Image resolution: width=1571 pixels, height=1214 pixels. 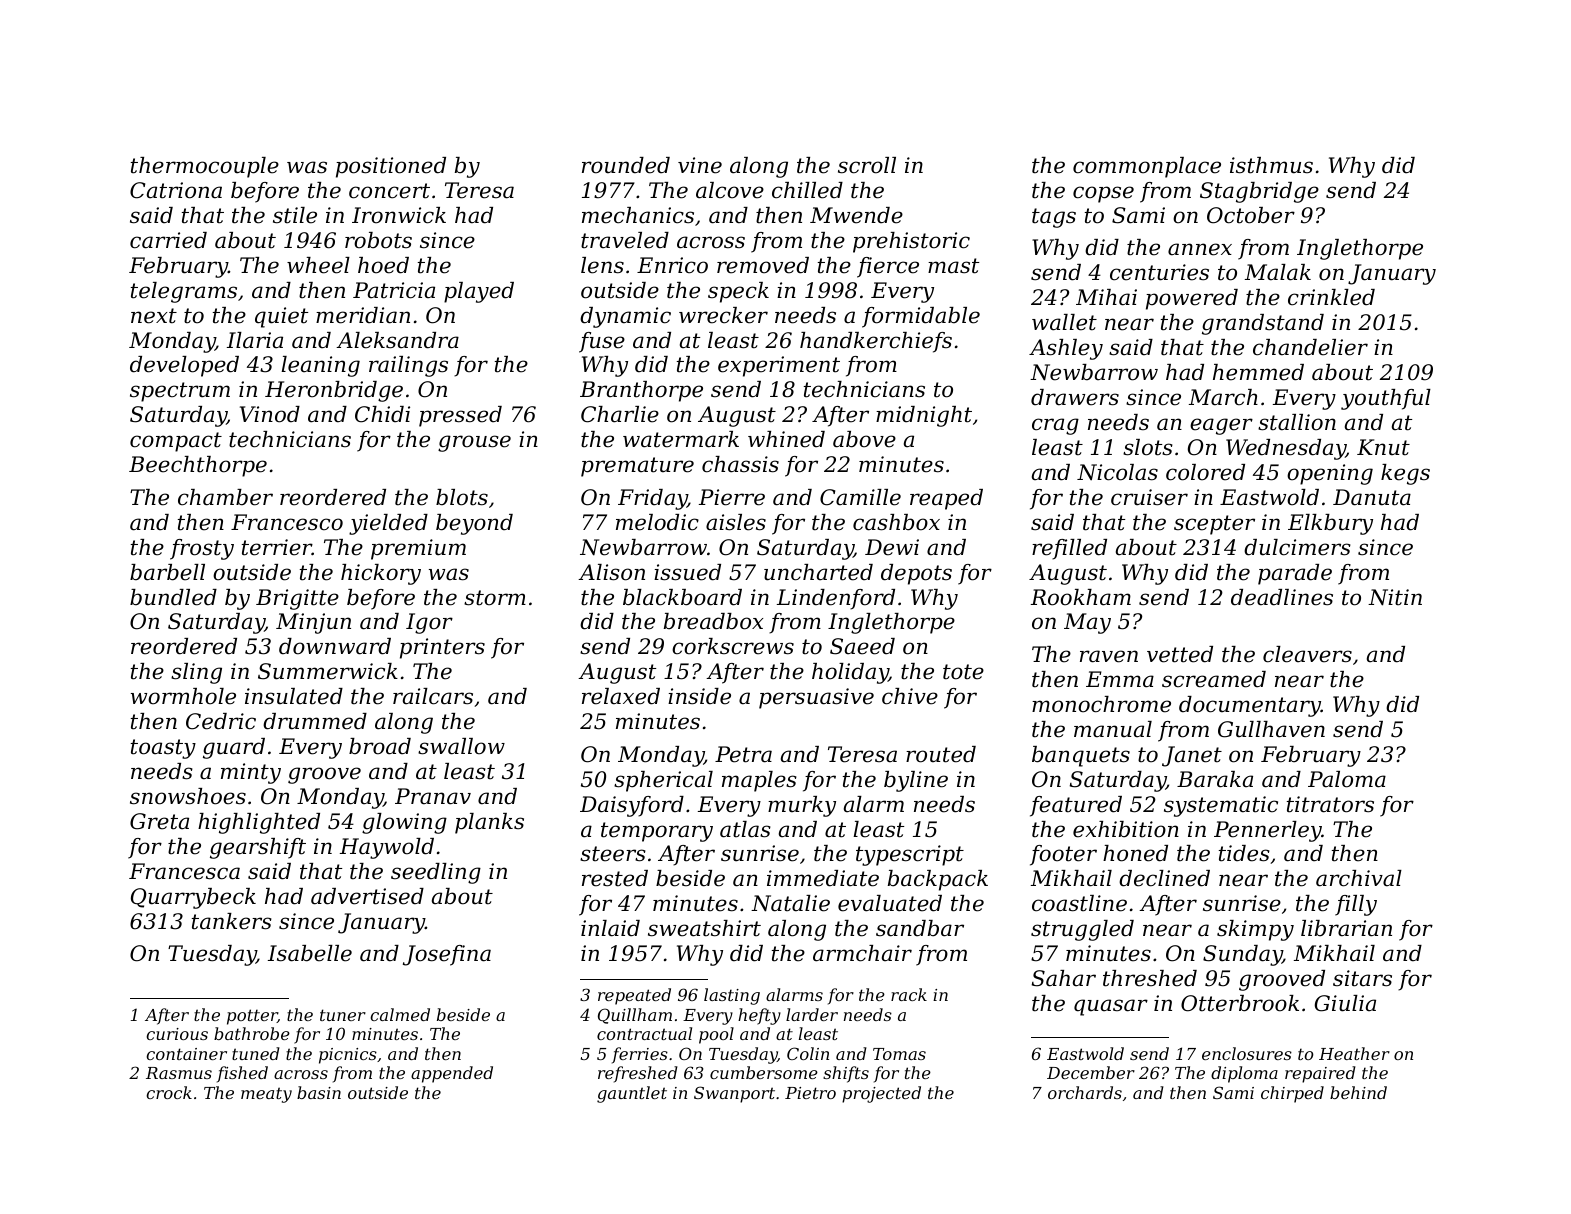 What do you see at coordinates (1271, 165) in the screenshot?
I see `isthmus` at bounding box center [1271, 165].
